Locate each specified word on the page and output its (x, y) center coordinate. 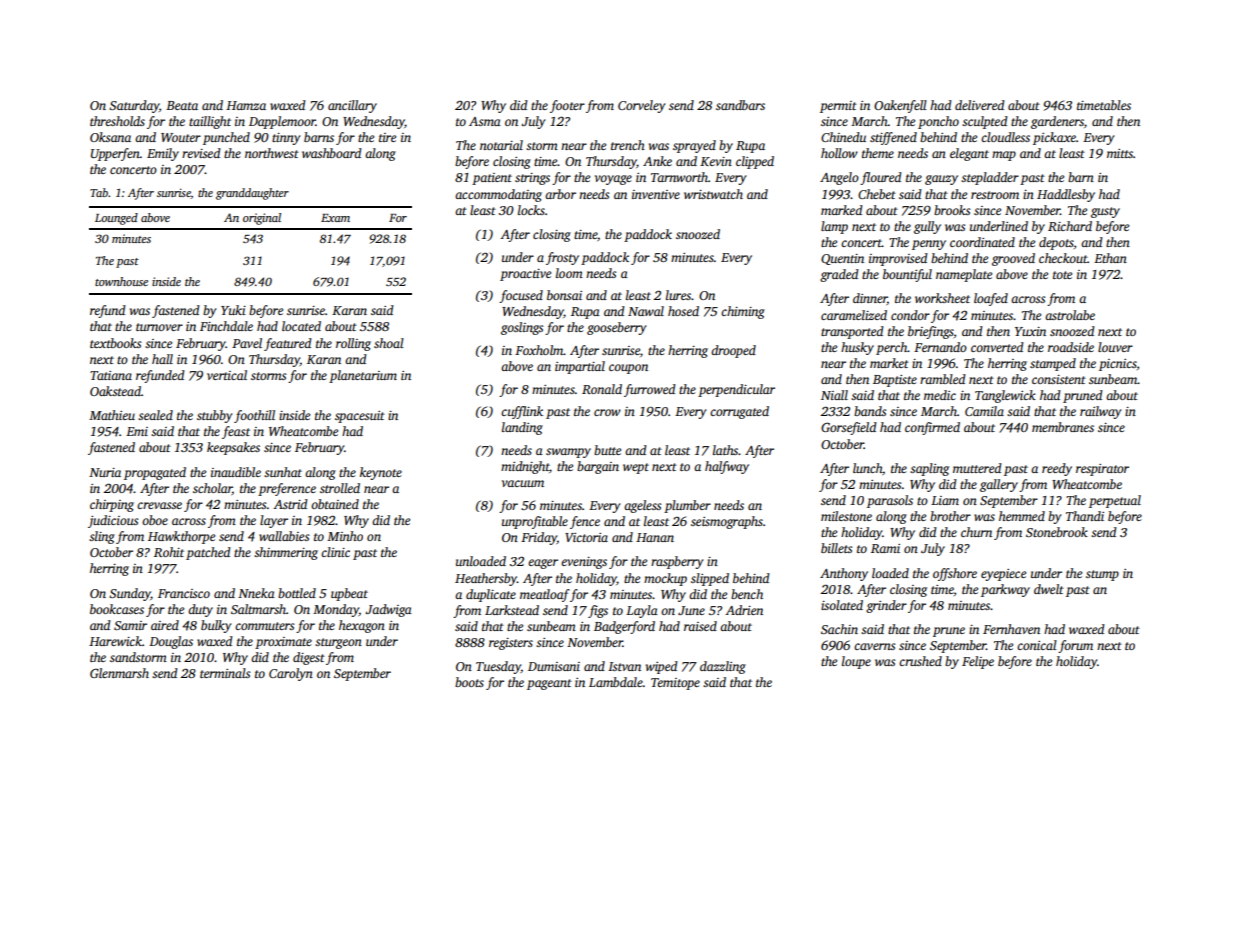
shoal (389, 343)
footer (567, 106)
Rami (885, 548)
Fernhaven (1011, 629)
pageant (549, 684)
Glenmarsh (119, 673)
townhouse (121, 281)
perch (891, 348)
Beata (182, 105)
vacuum (523, 483)
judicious (113, 521)
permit (838, 107)
